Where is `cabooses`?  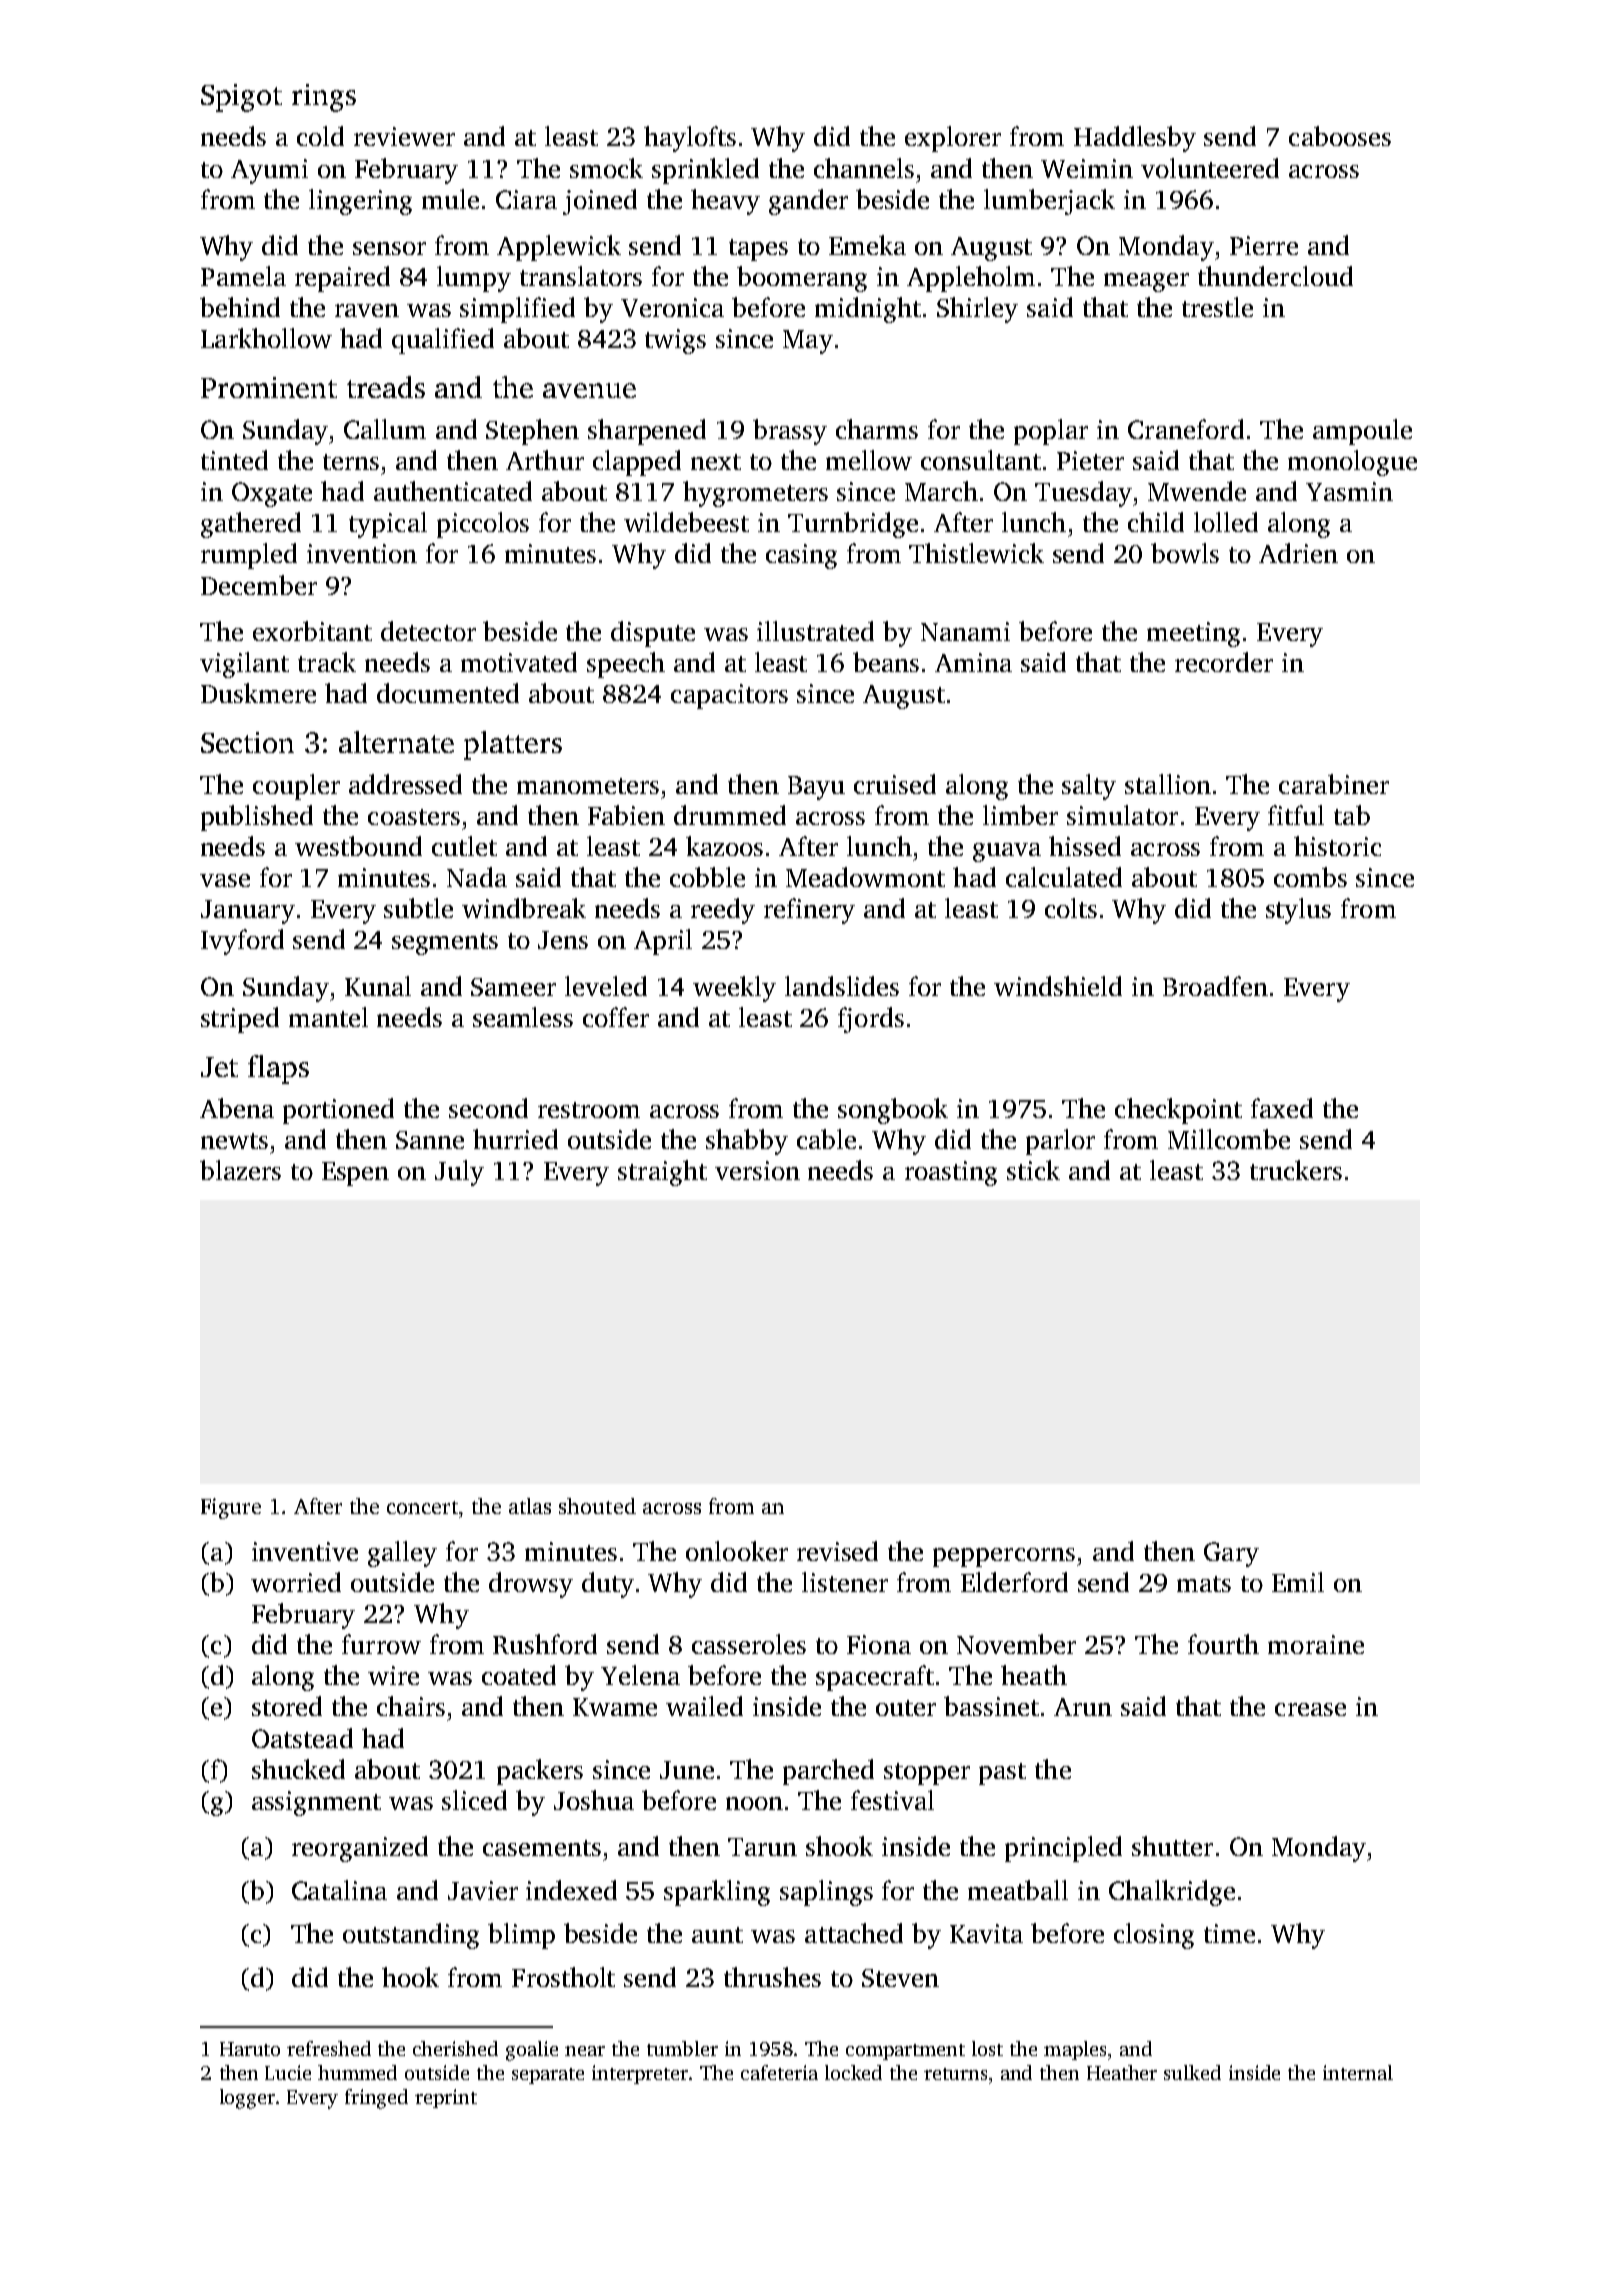
cabooses is located at coordinates (1340, 136).
